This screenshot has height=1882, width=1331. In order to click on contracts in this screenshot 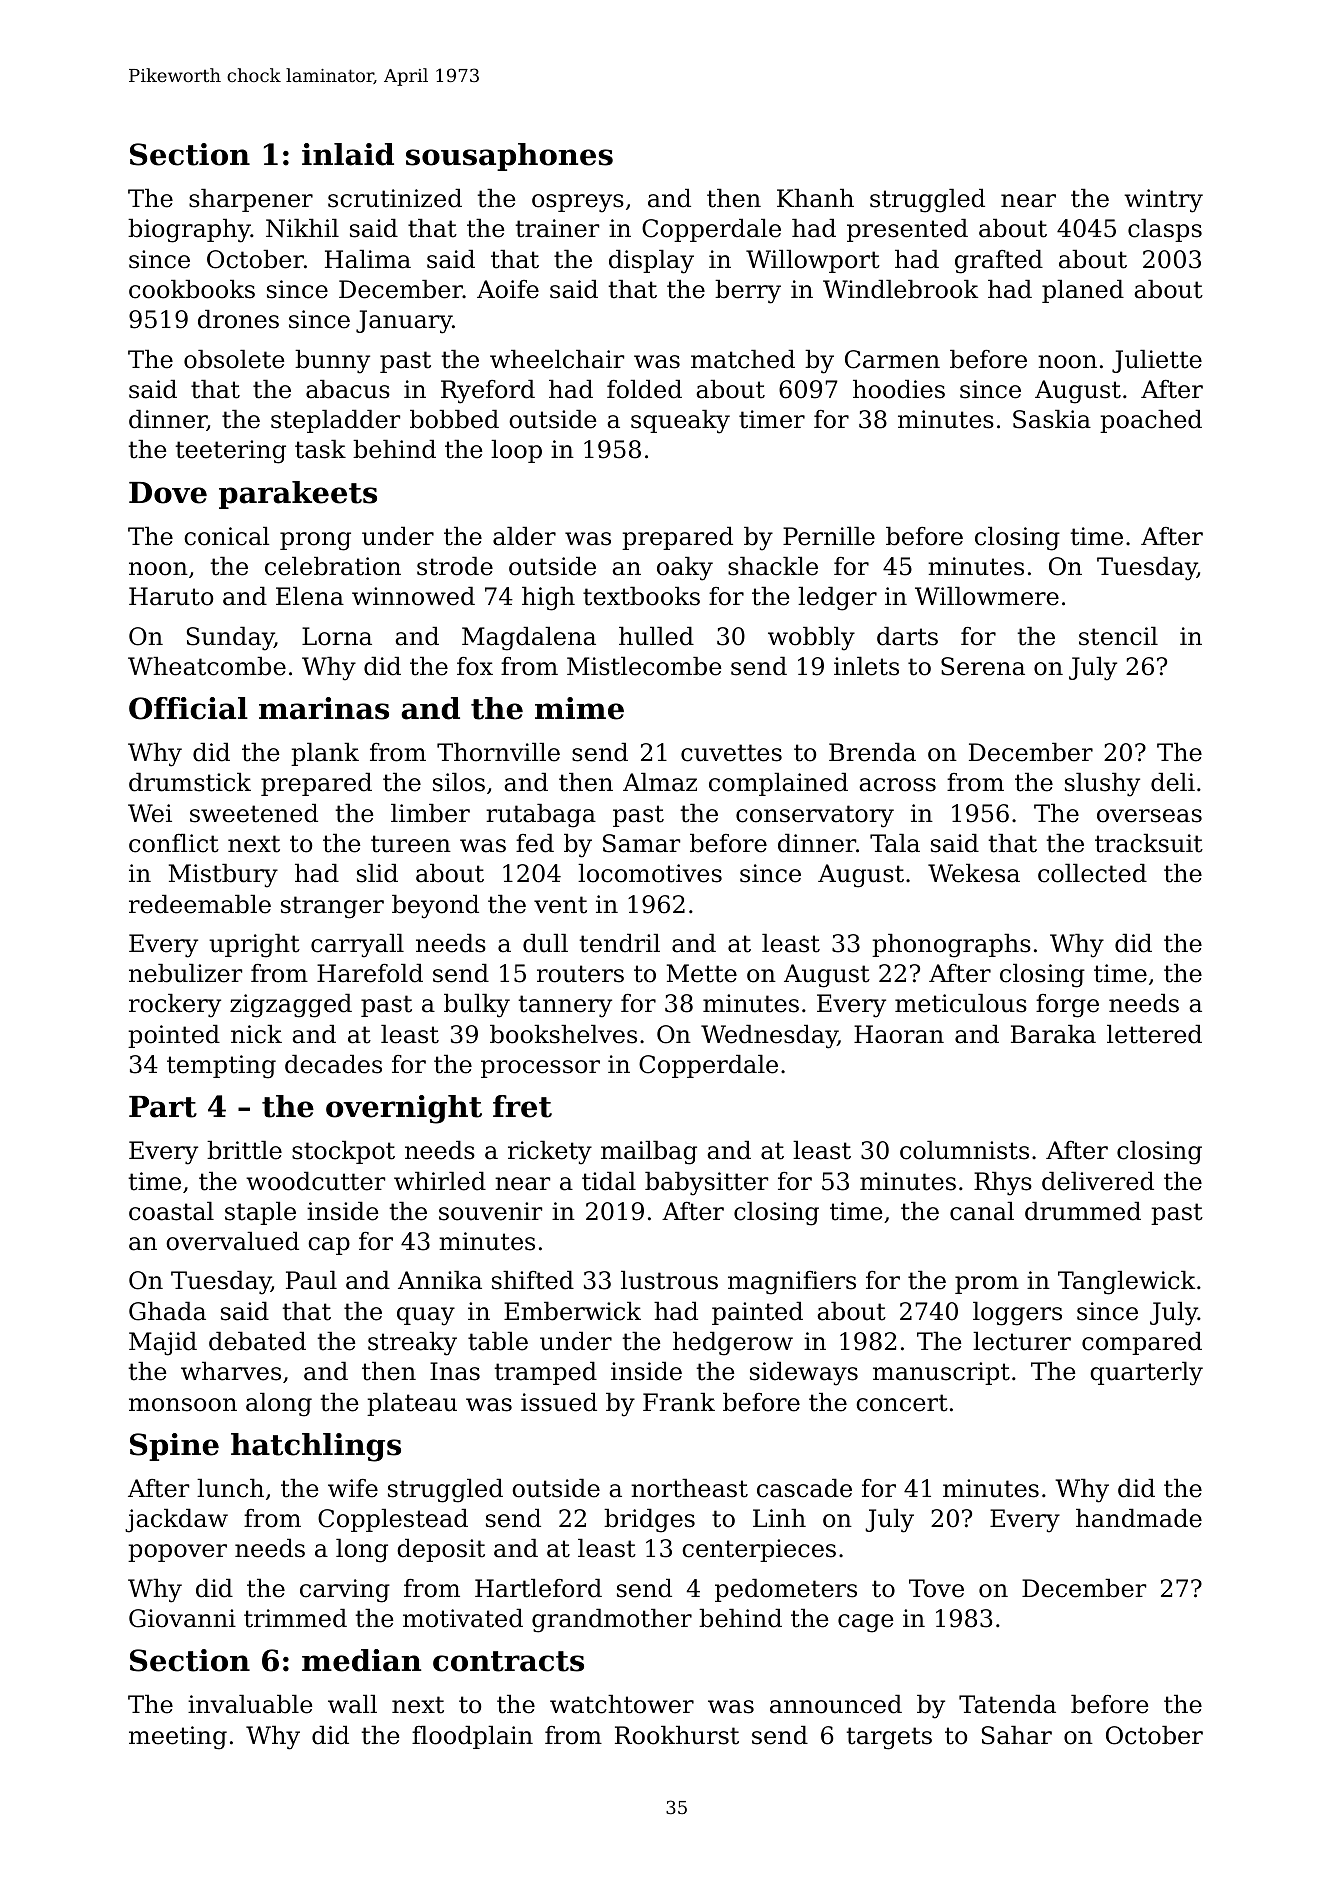, I will do `click(508, 1661)`.
